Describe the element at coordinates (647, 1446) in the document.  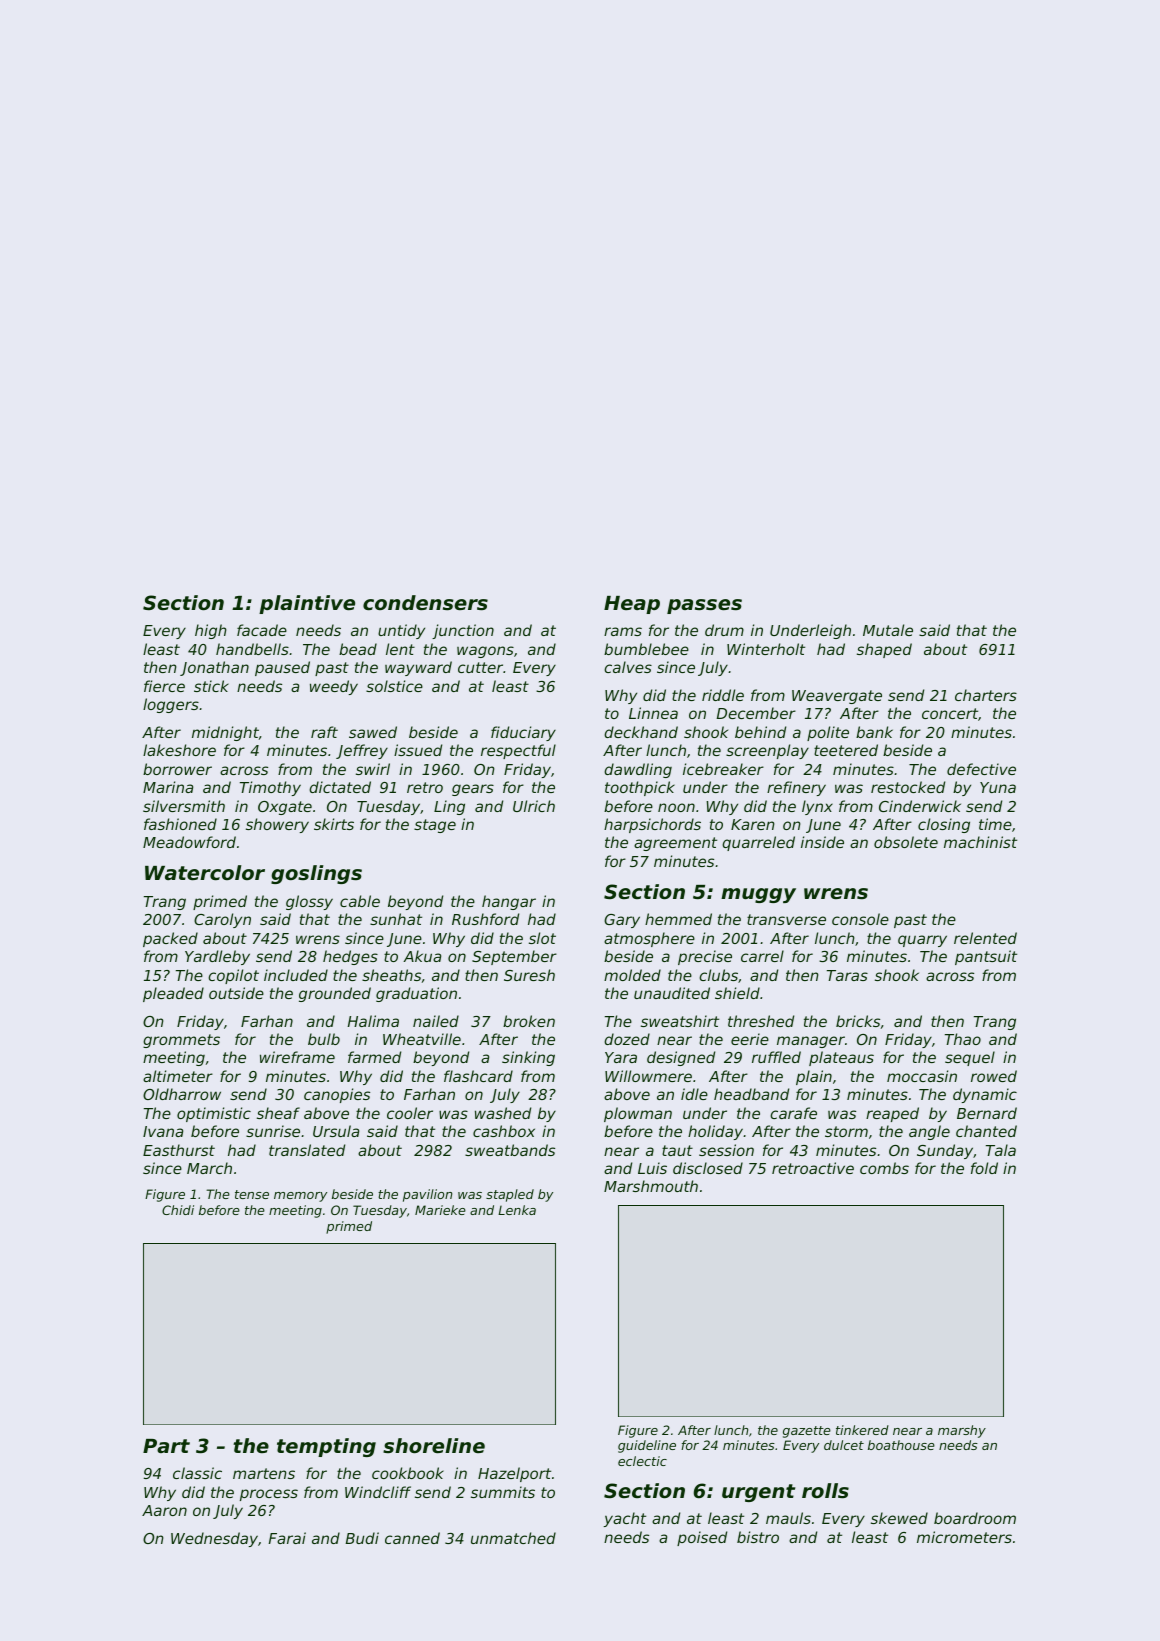
I see `guideline` at that location.
